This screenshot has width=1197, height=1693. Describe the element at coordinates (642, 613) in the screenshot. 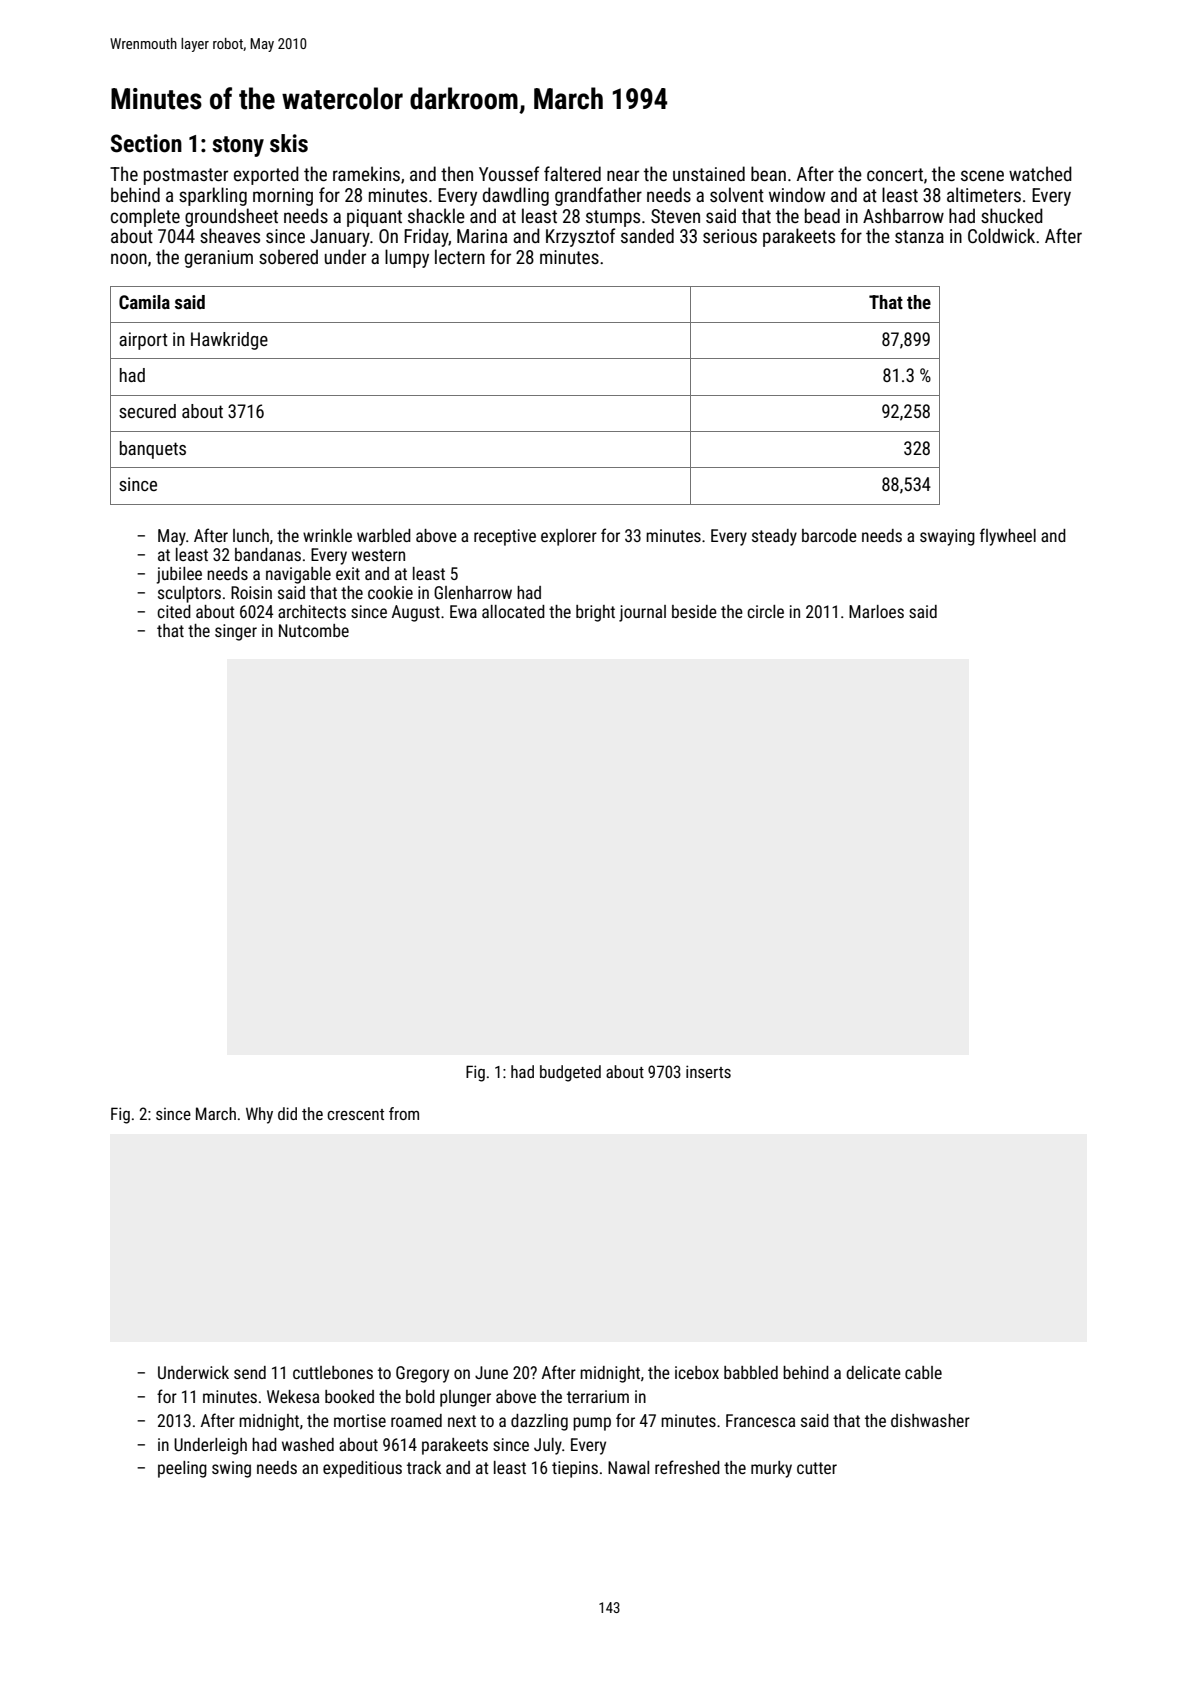

I see `journal` at that location.
